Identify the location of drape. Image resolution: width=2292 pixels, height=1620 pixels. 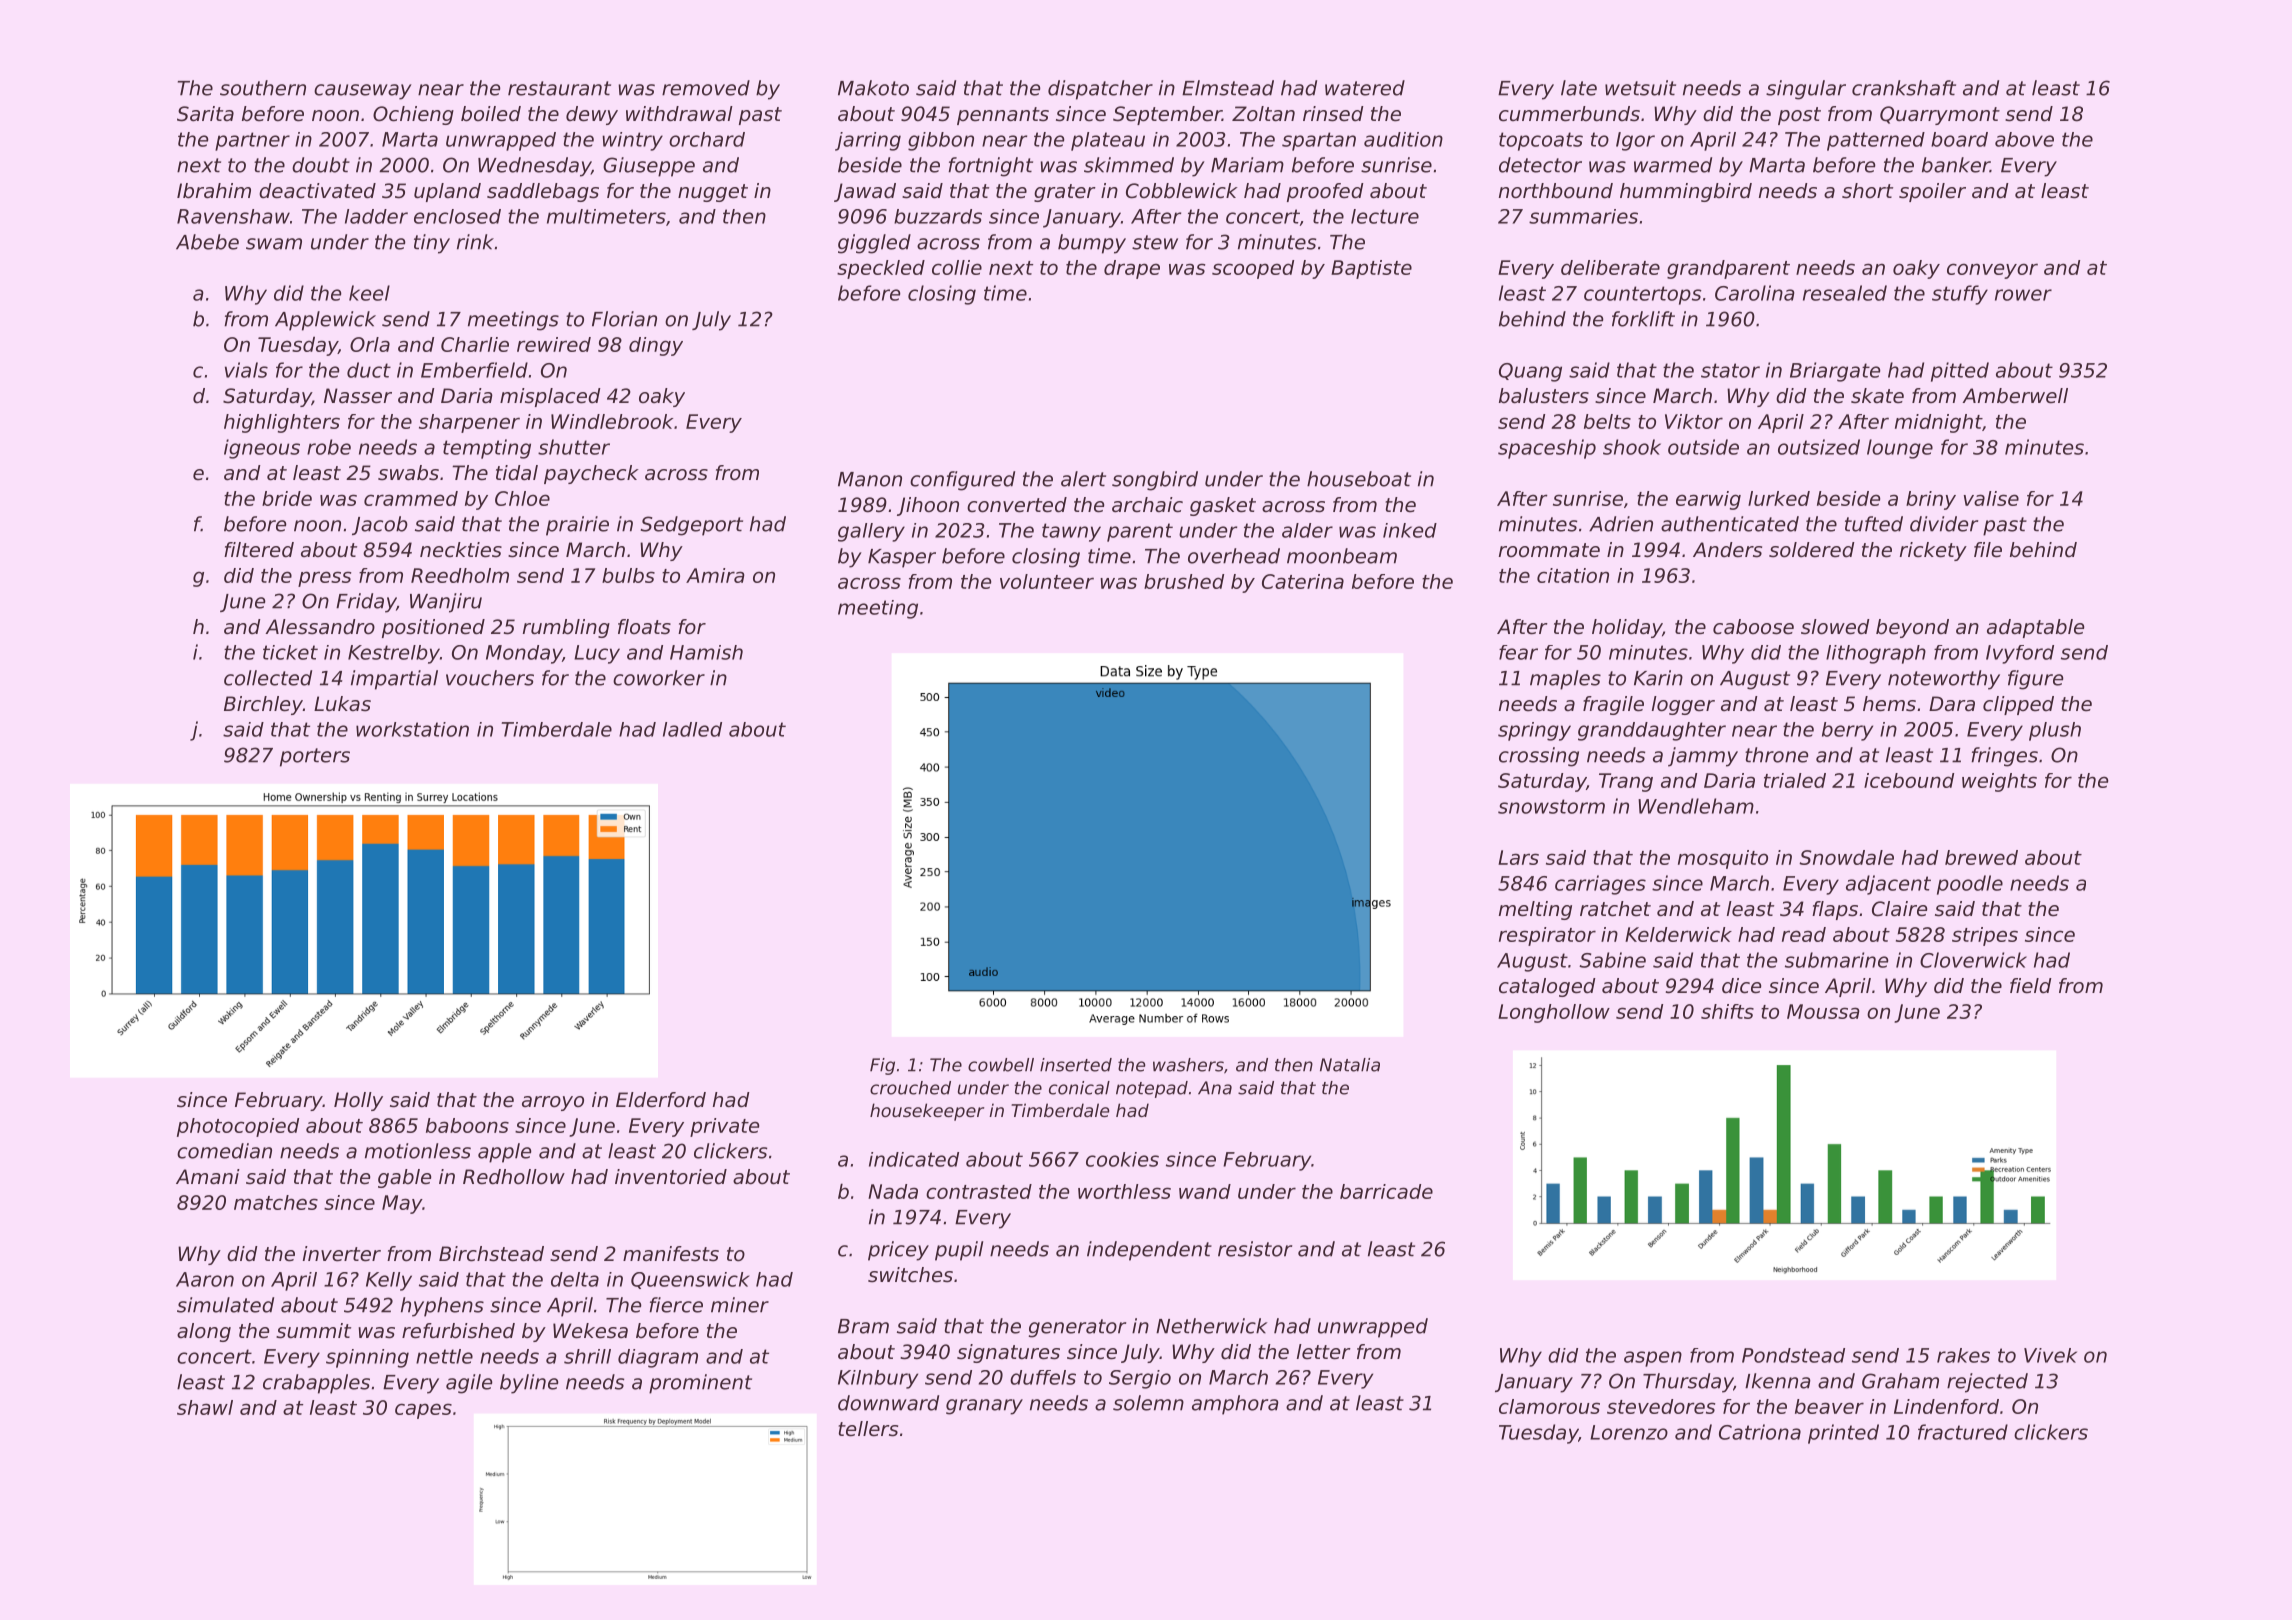
(1132, 269).
